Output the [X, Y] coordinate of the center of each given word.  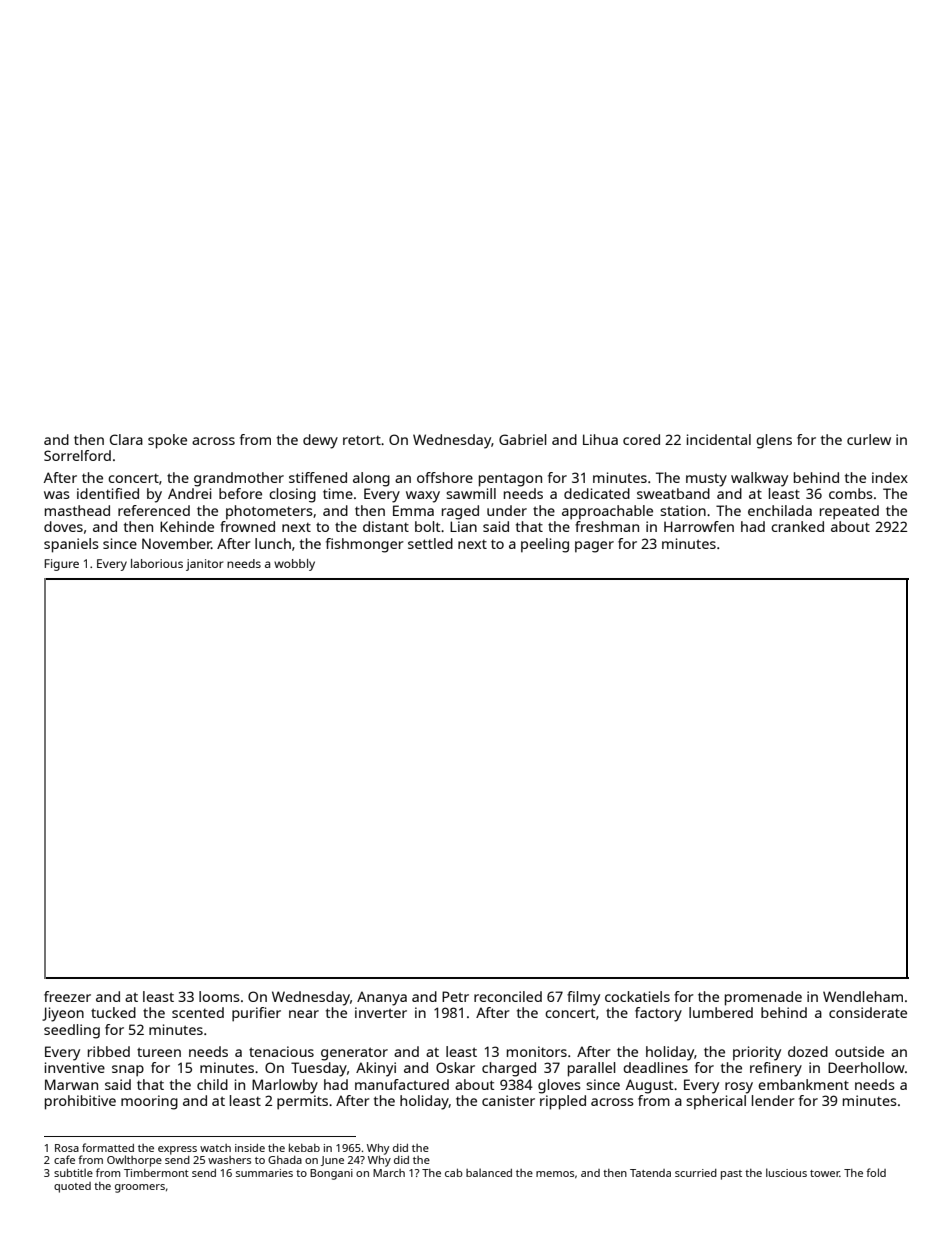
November [176, 543]
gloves [559, 1086]
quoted [72, 1187]
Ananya [382, 998]
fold [876, 1172]
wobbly [294, 565]
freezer [67, 996]
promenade [763, 998]
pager [594, 547]
